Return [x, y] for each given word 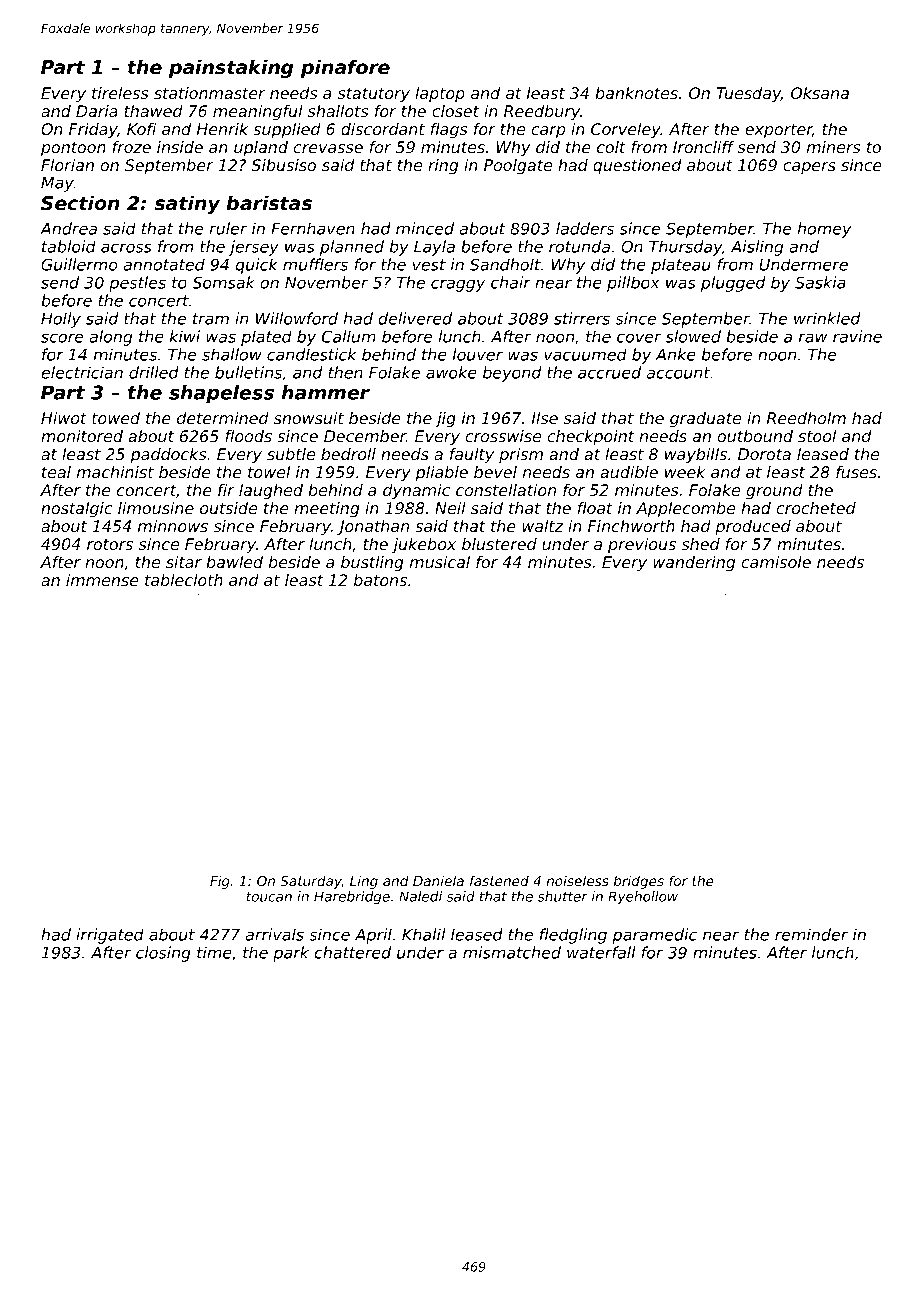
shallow [232, 354]
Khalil [423, 934]
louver [478, 354]
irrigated [110, 936]
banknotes [636, 93]
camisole [776, 562]
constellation [506, 490]
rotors [110, 544]
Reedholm [806, 418]
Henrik [222, 129]
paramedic [654, 936]
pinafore [345, 68]
